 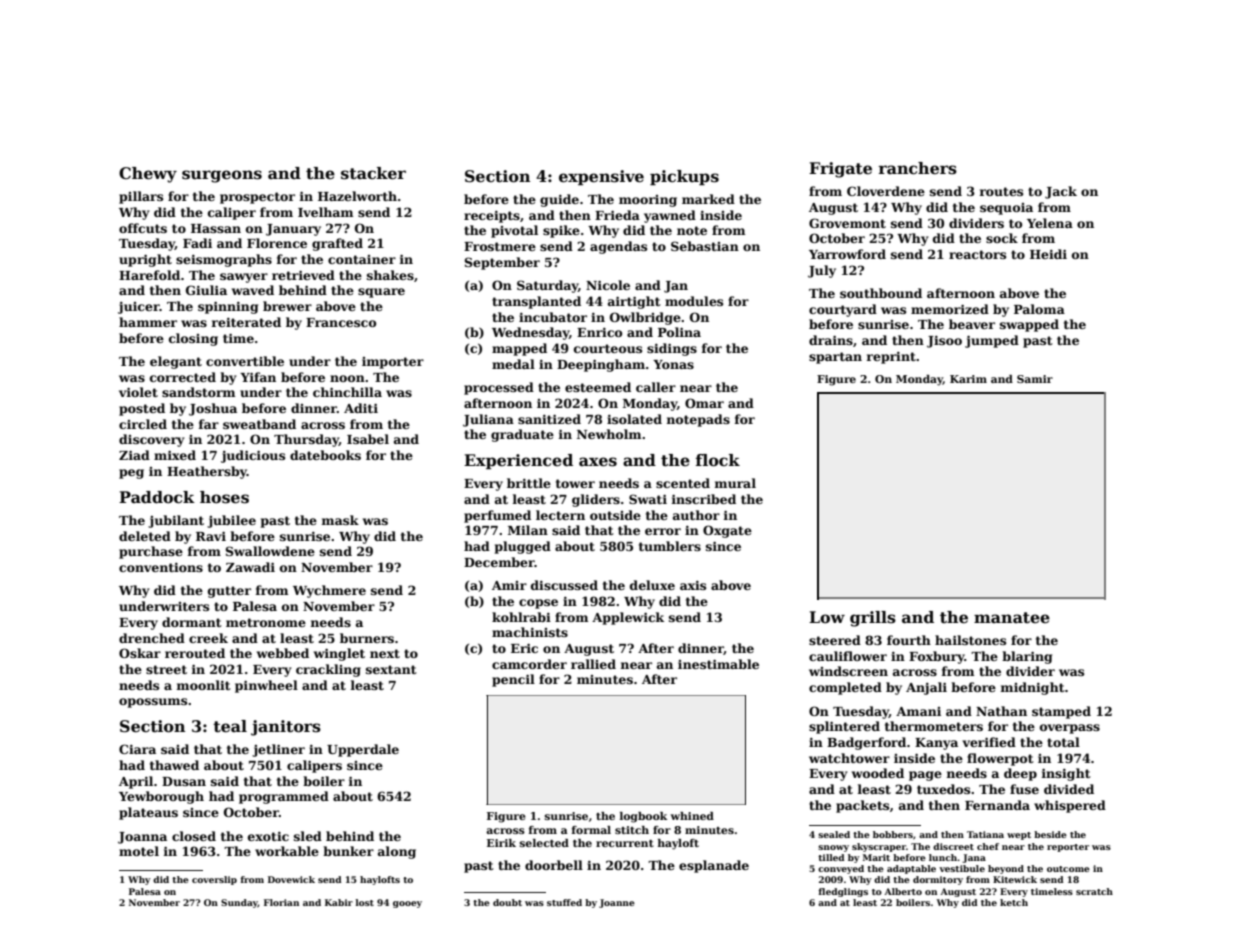 I want to click on overpass, so click(x=1070, y=729).
